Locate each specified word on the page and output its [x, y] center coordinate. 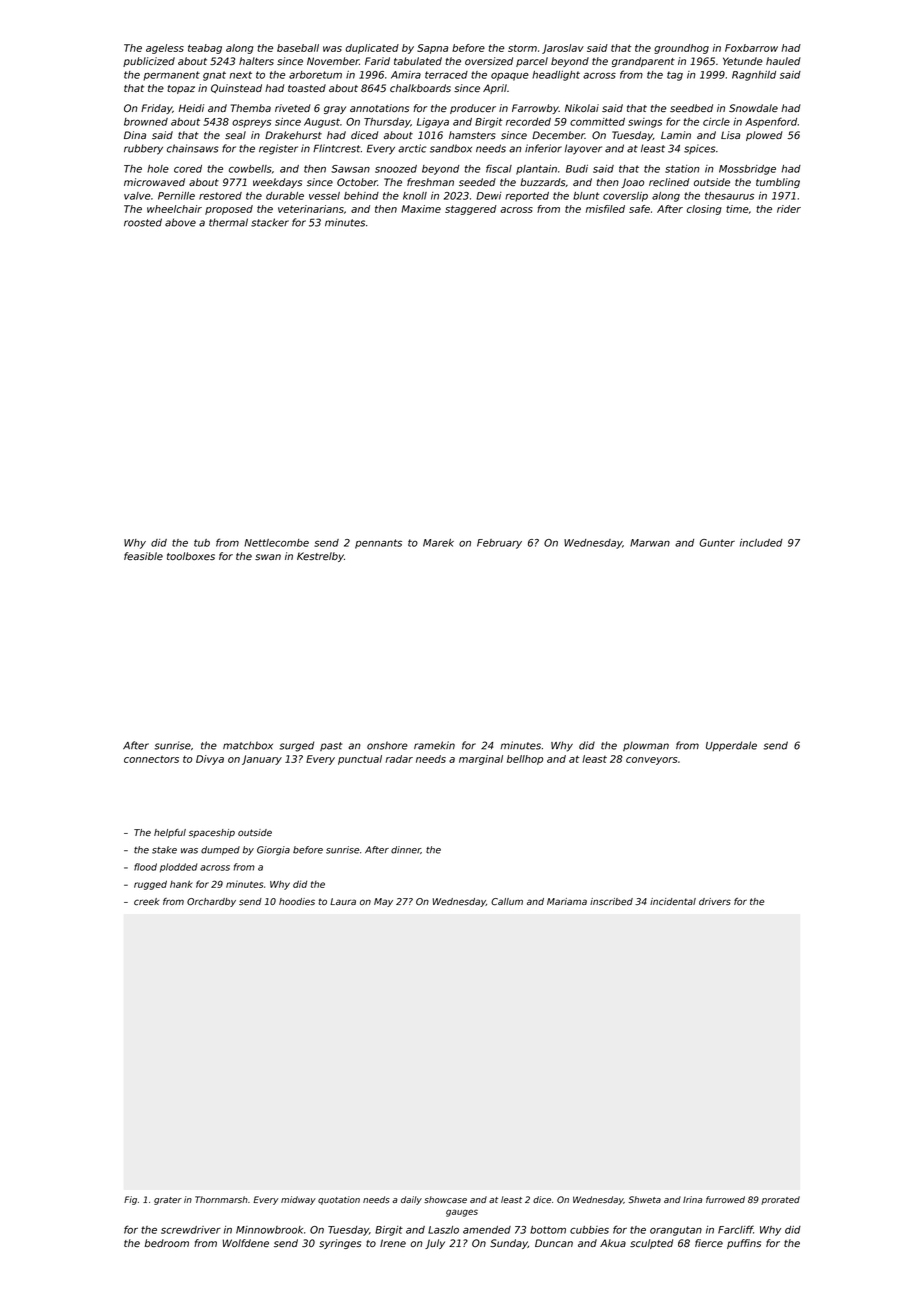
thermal [228, 222]
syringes [340, 1244]
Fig [130, 1200]
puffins [744, 1244]
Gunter [717, 543]
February [499, 544]
